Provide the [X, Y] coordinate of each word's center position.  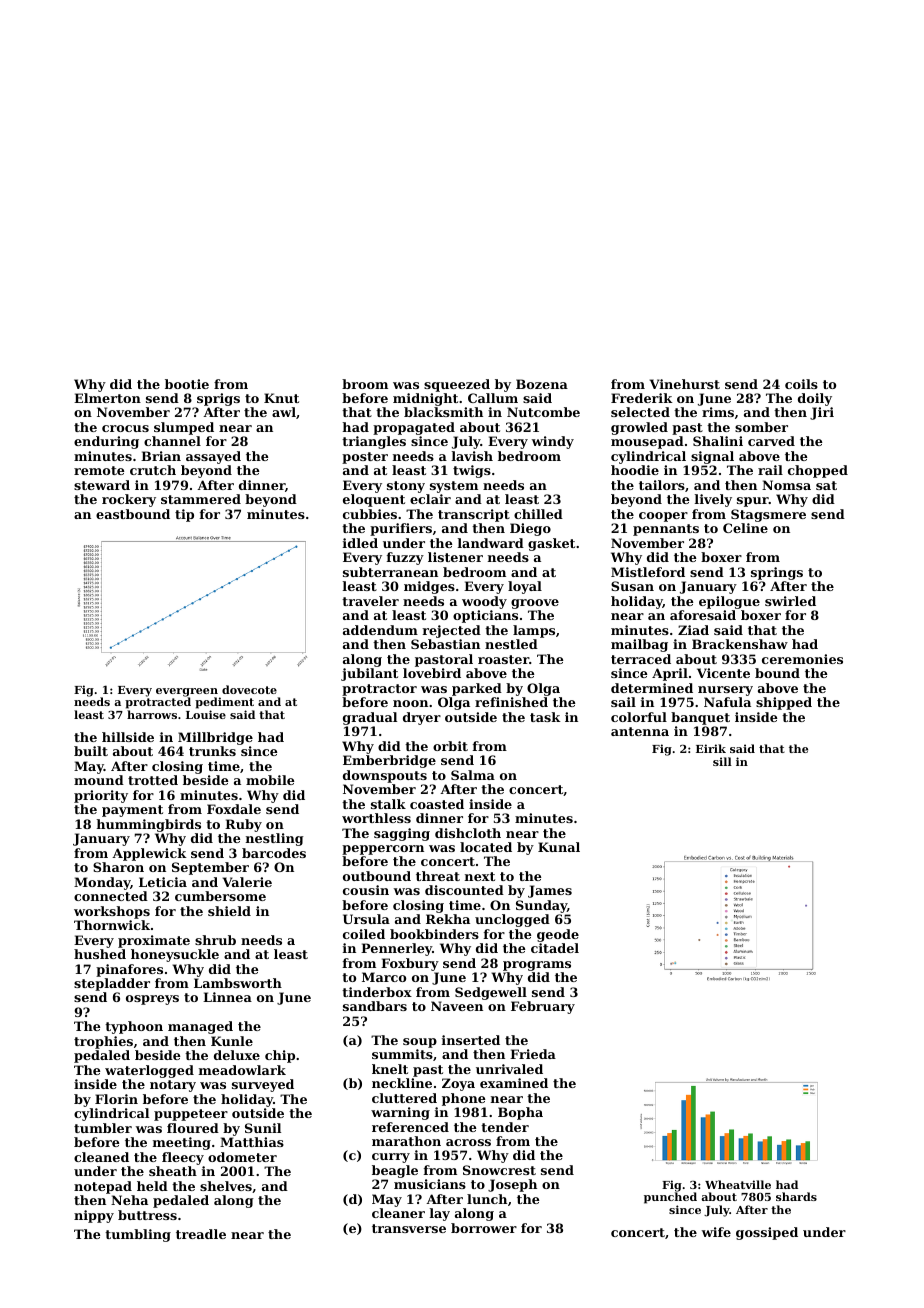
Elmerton [107, 398]
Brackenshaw [740, 644]
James [550, 891]
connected [111, 896]
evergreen [188, 693]
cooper [663, 517]
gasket [551, 544]
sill [722, 761]
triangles [374, 442]
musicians [430, 1184]
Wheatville [738, 1184]
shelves [226, 1186]
